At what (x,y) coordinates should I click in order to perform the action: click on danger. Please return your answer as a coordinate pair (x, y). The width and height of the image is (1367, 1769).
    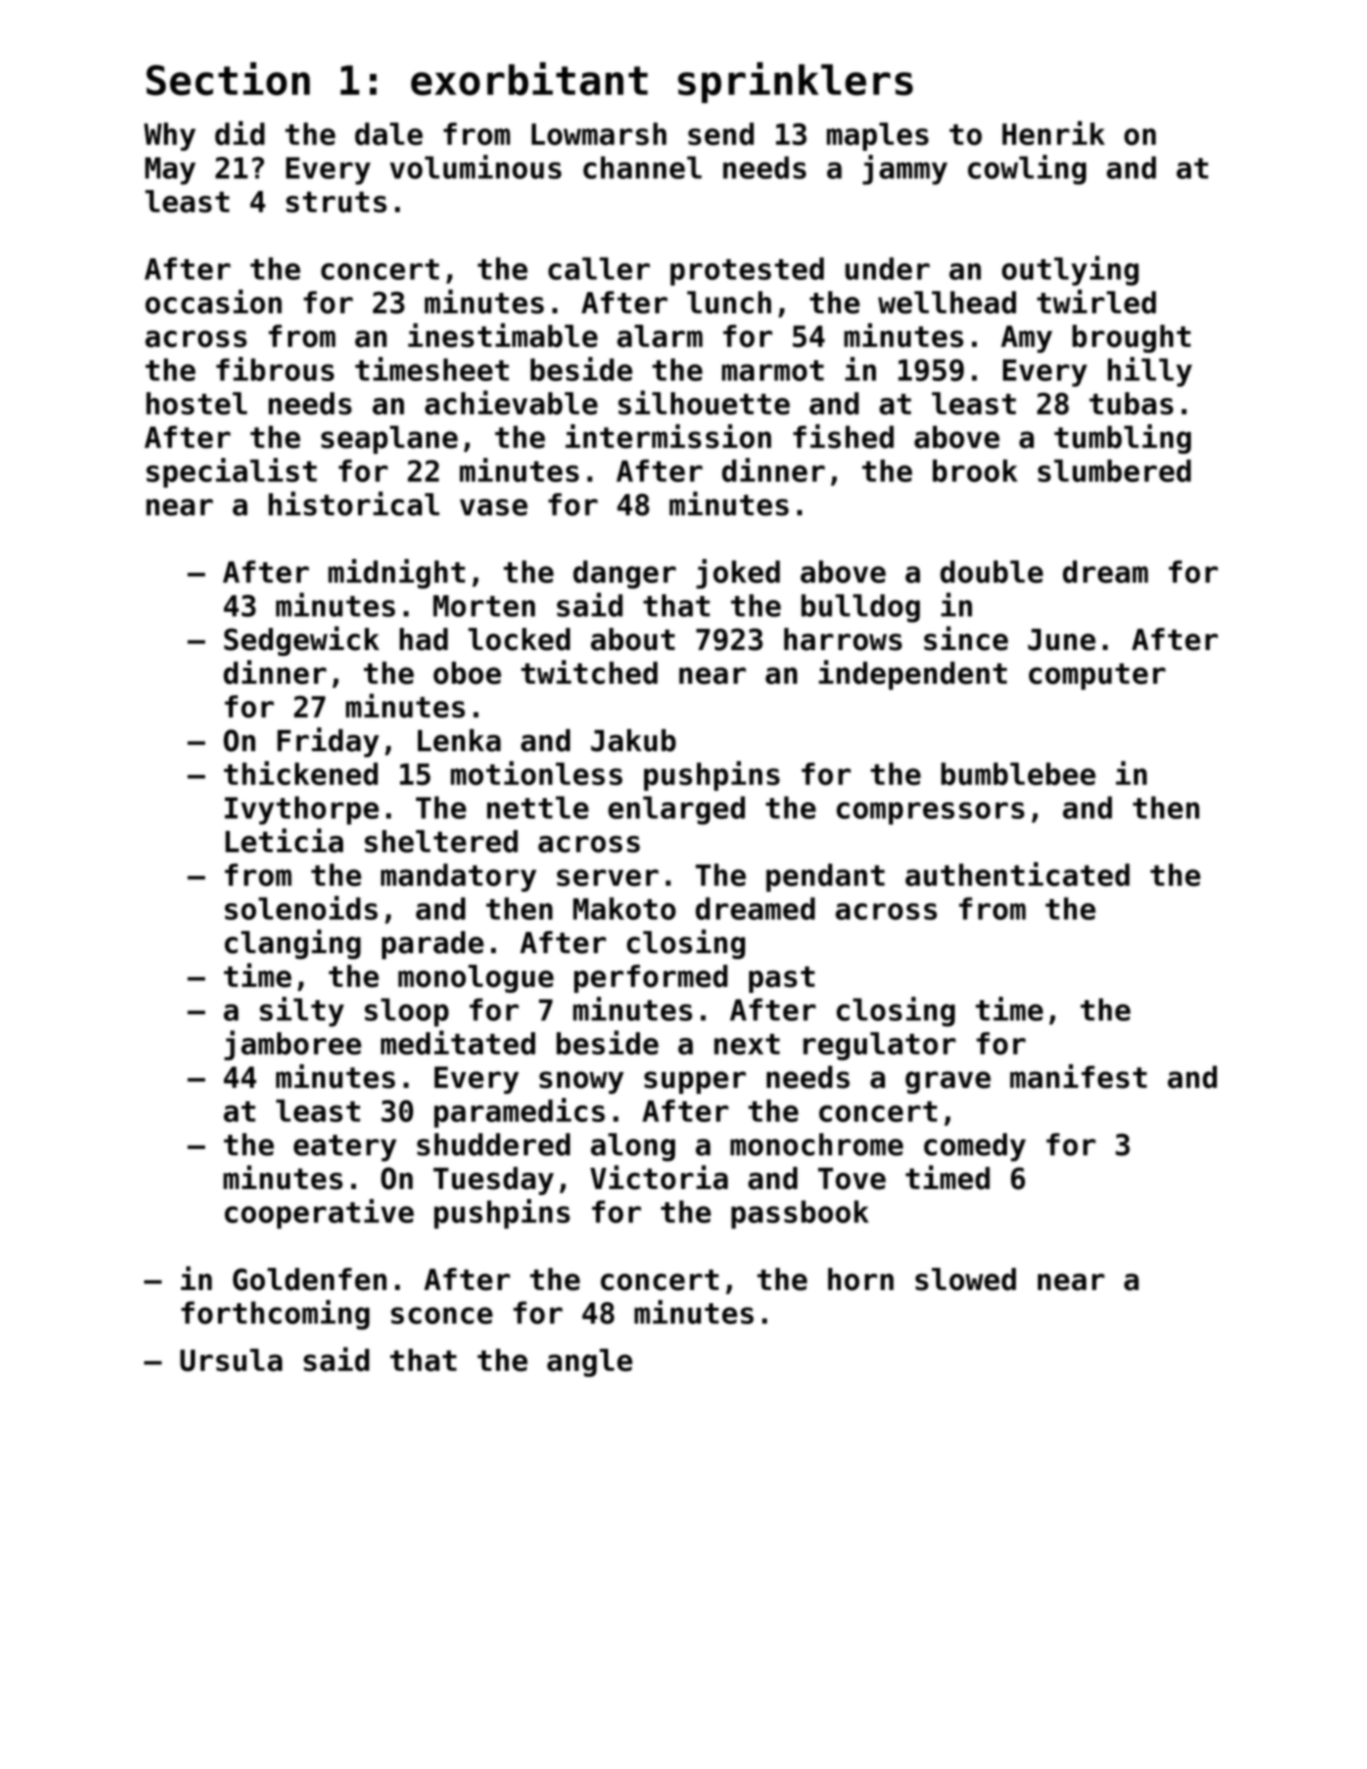
    Looking at the image, I should click on (624, 574).
